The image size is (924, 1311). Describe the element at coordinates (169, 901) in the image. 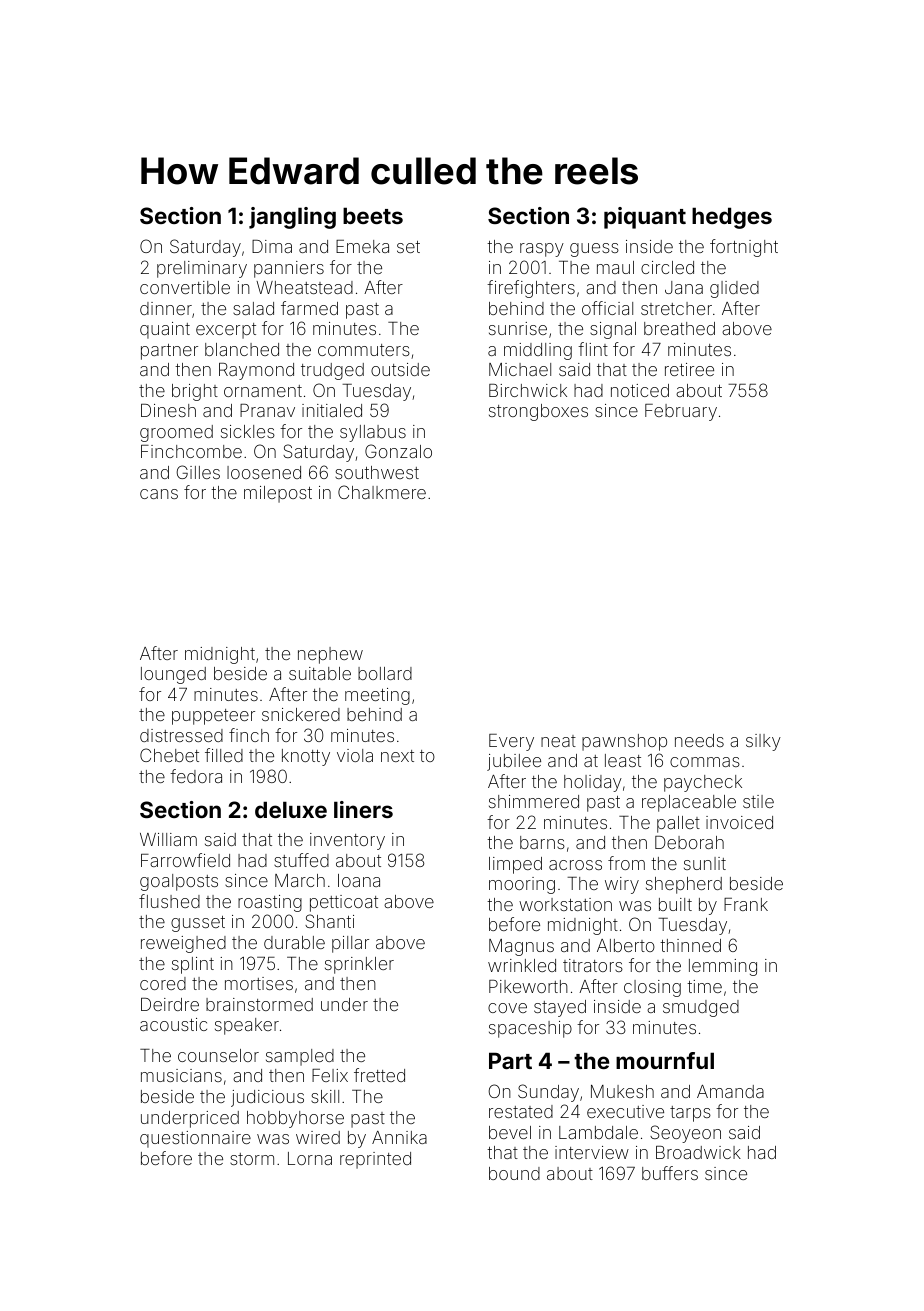

I see `flushed` at that location.
